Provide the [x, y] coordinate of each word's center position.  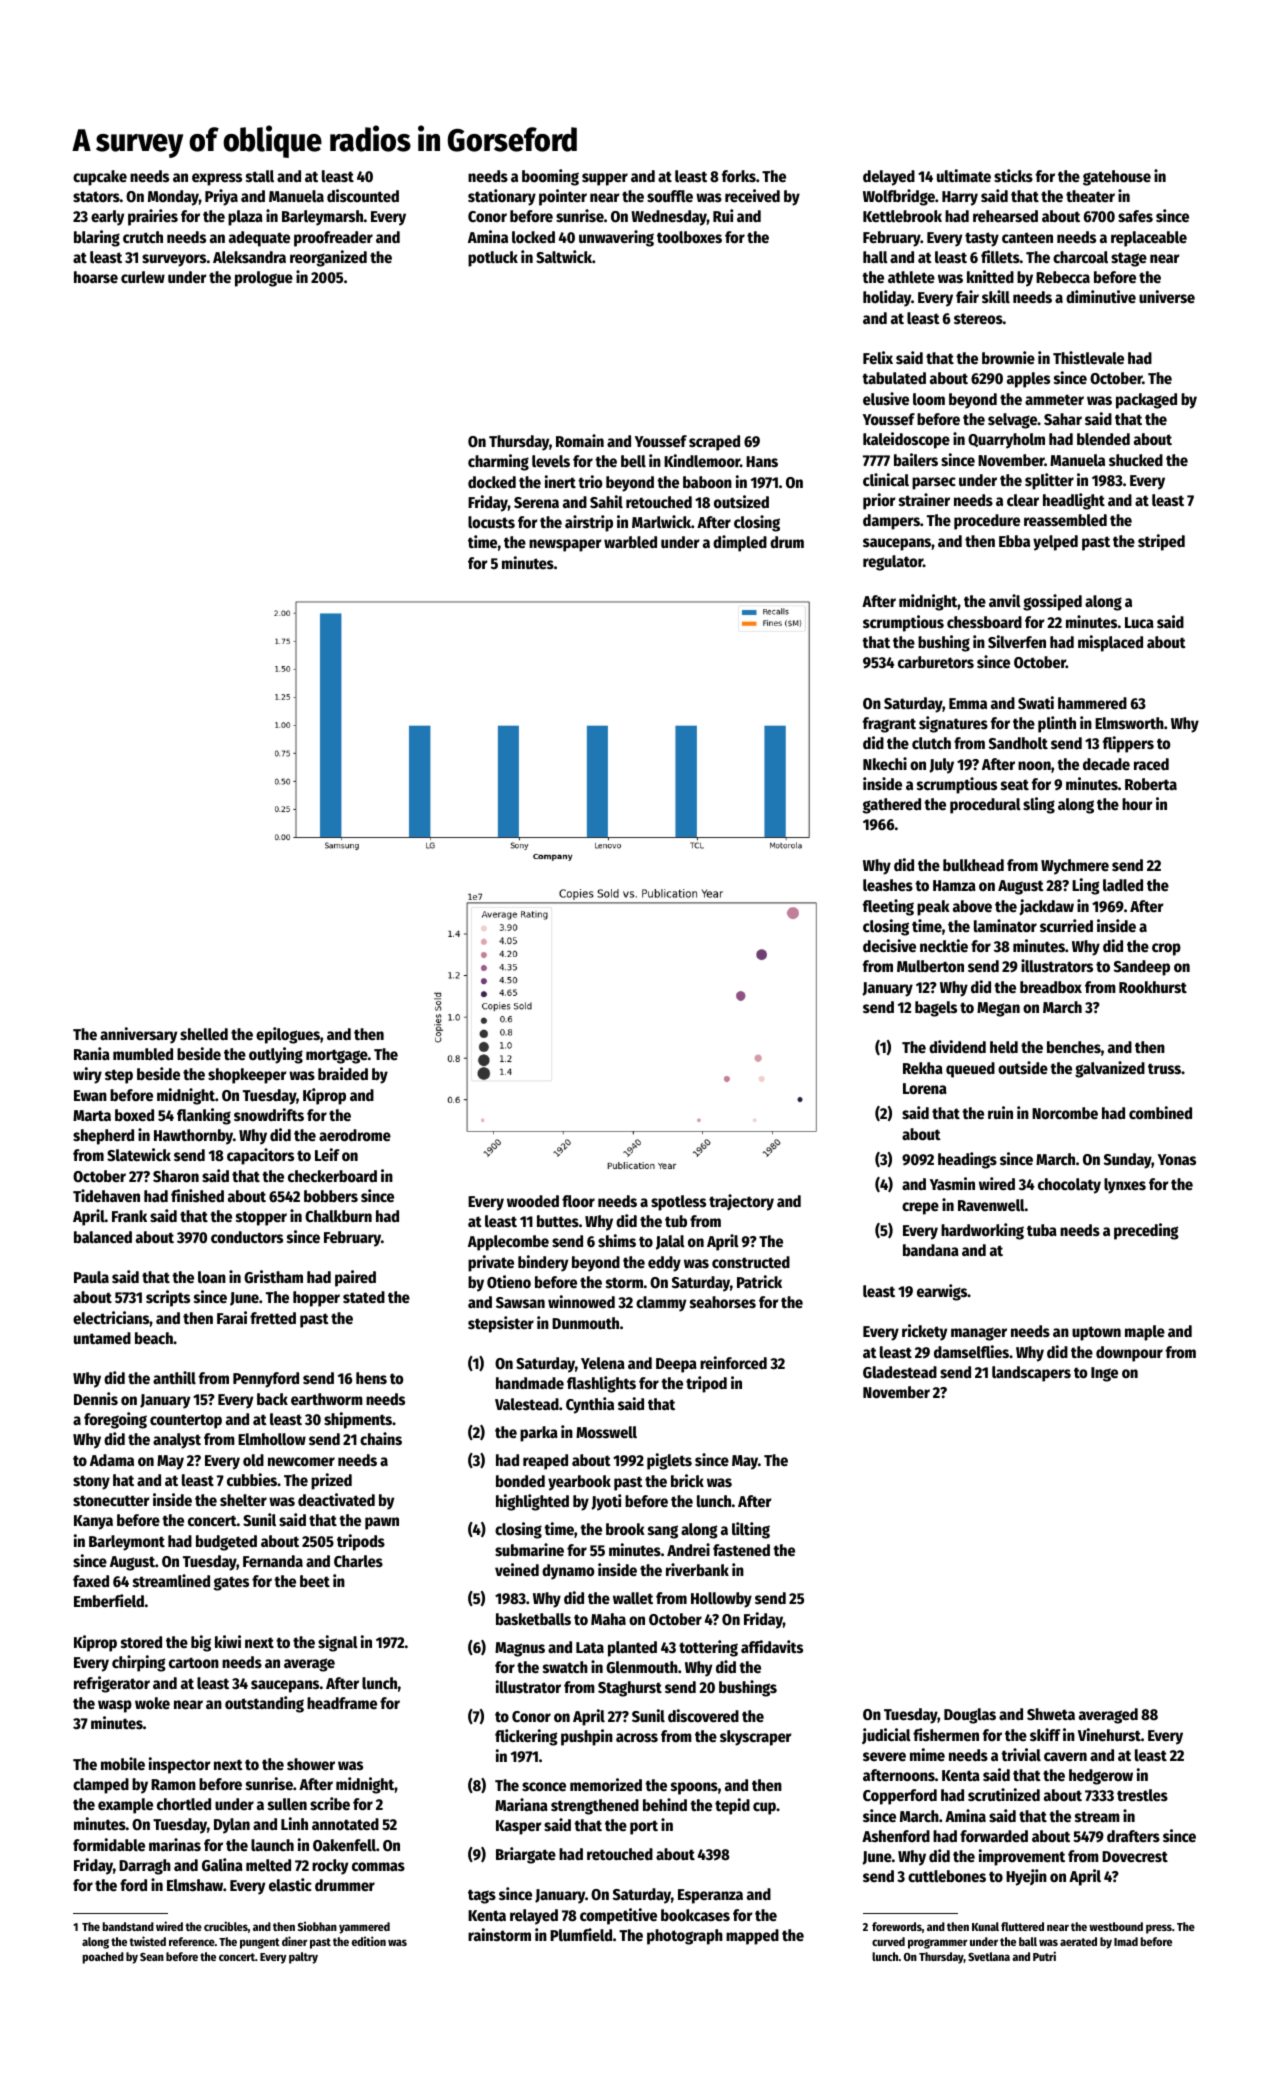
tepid [732, 1806]
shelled [204, 1034]
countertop [186, 1421]
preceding [1146, 1231]
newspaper [565, 545]
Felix [878, 358]
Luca [1139, 623]
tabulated [894, 378]
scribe [330, 1804]
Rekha [923, 1068]
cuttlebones [947, 1876]
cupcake [100, 178]
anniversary [138, 1035]
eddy [664, 1264]
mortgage [337, 1056]
